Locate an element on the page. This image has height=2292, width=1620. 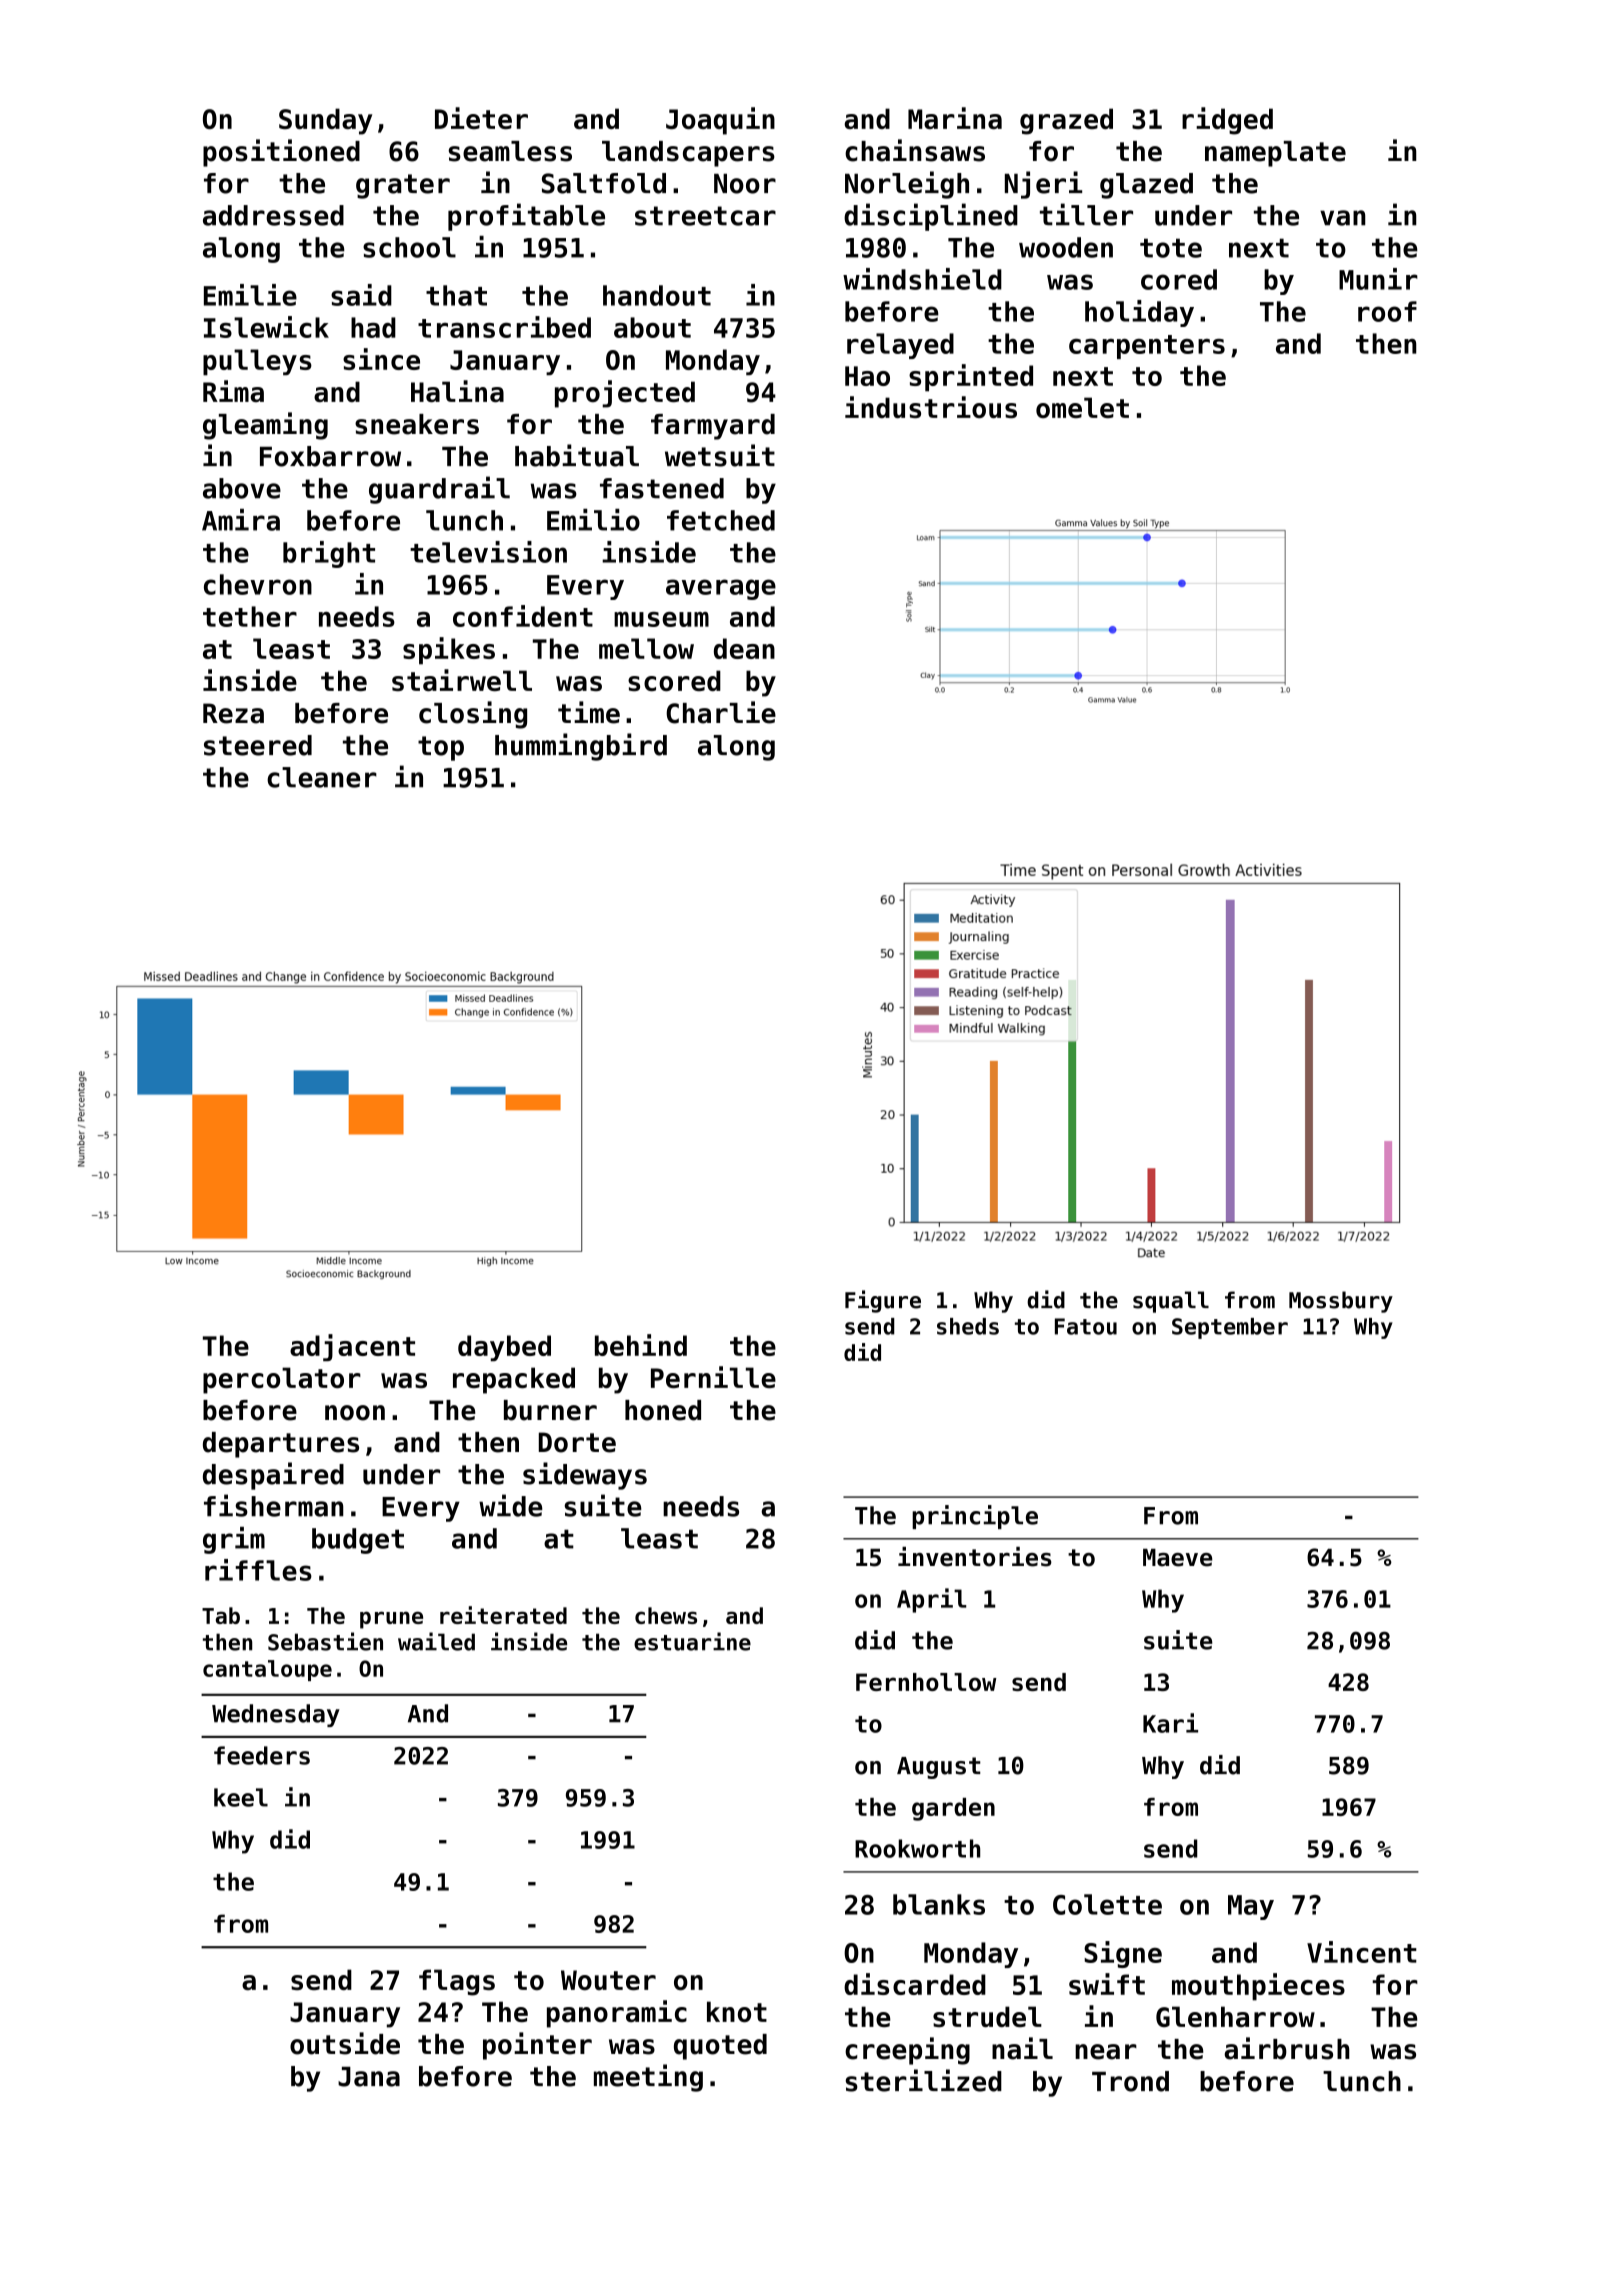
Marina is located at coordinates (955, 118).
